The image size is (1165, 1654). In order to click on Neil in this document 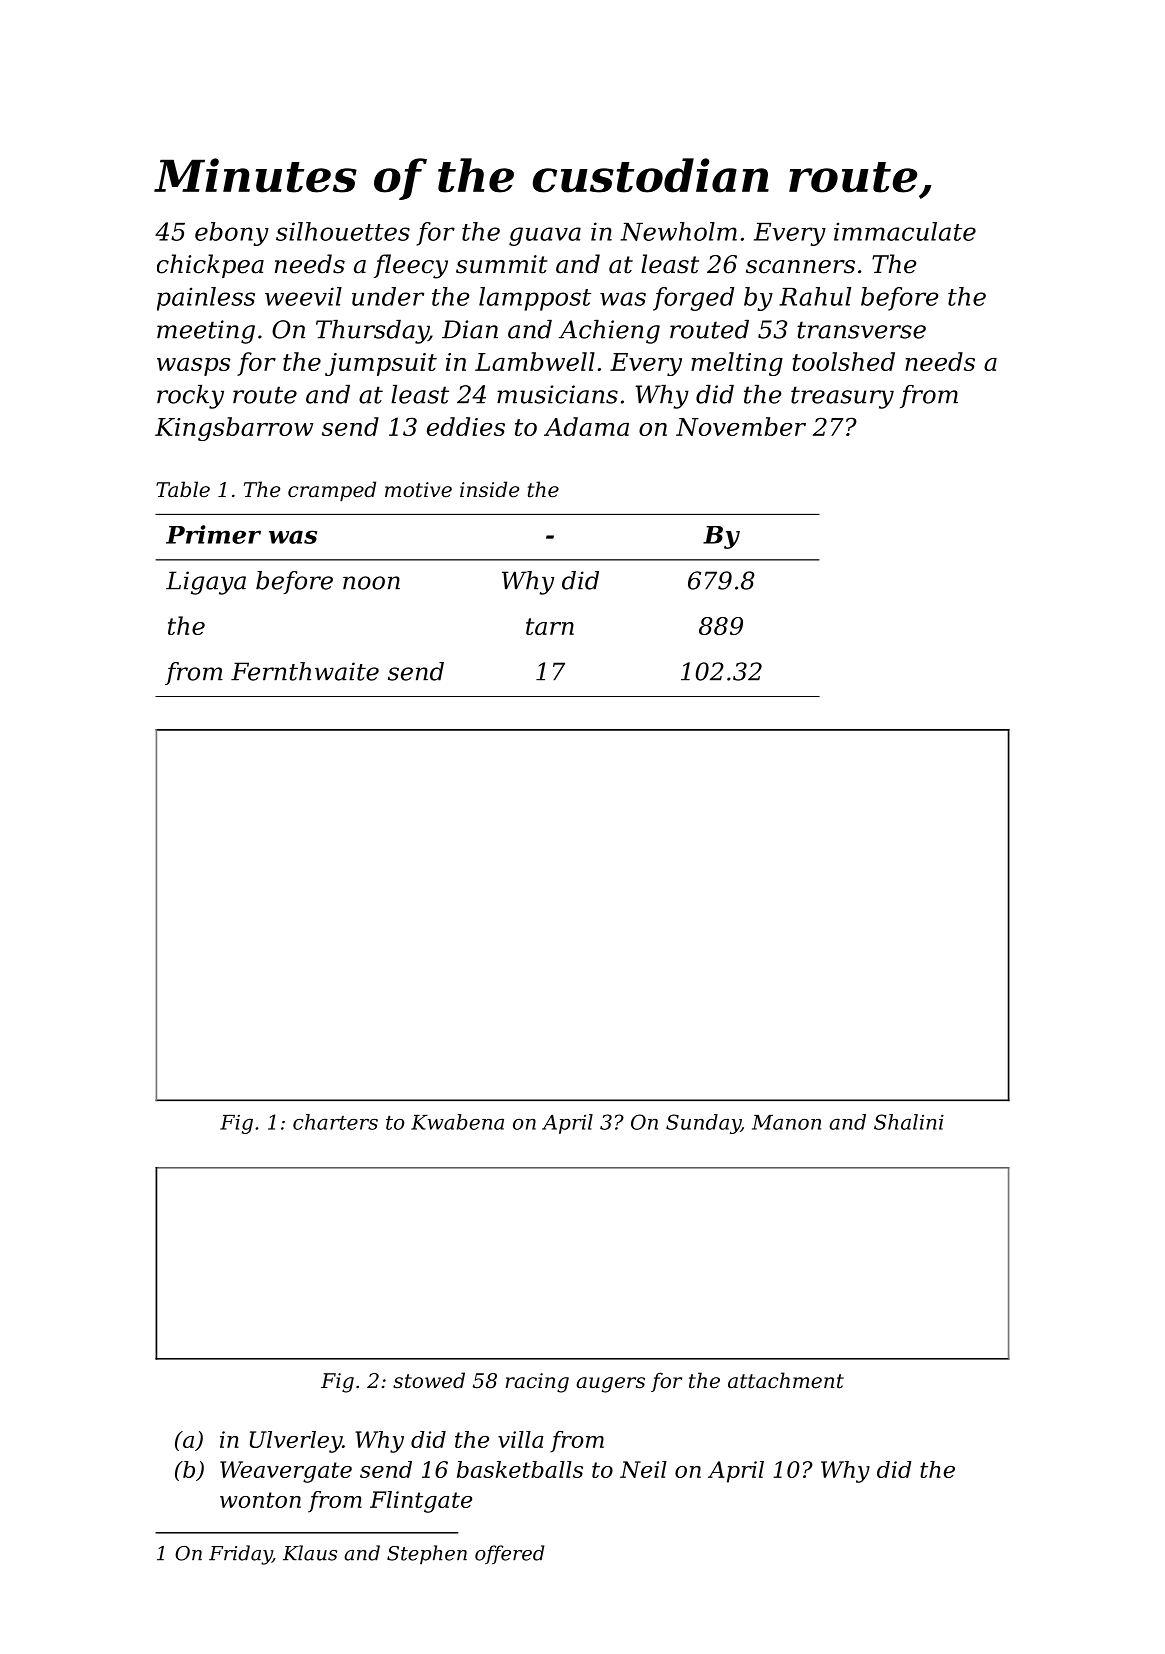, I will do `click(643, 1469)`.
